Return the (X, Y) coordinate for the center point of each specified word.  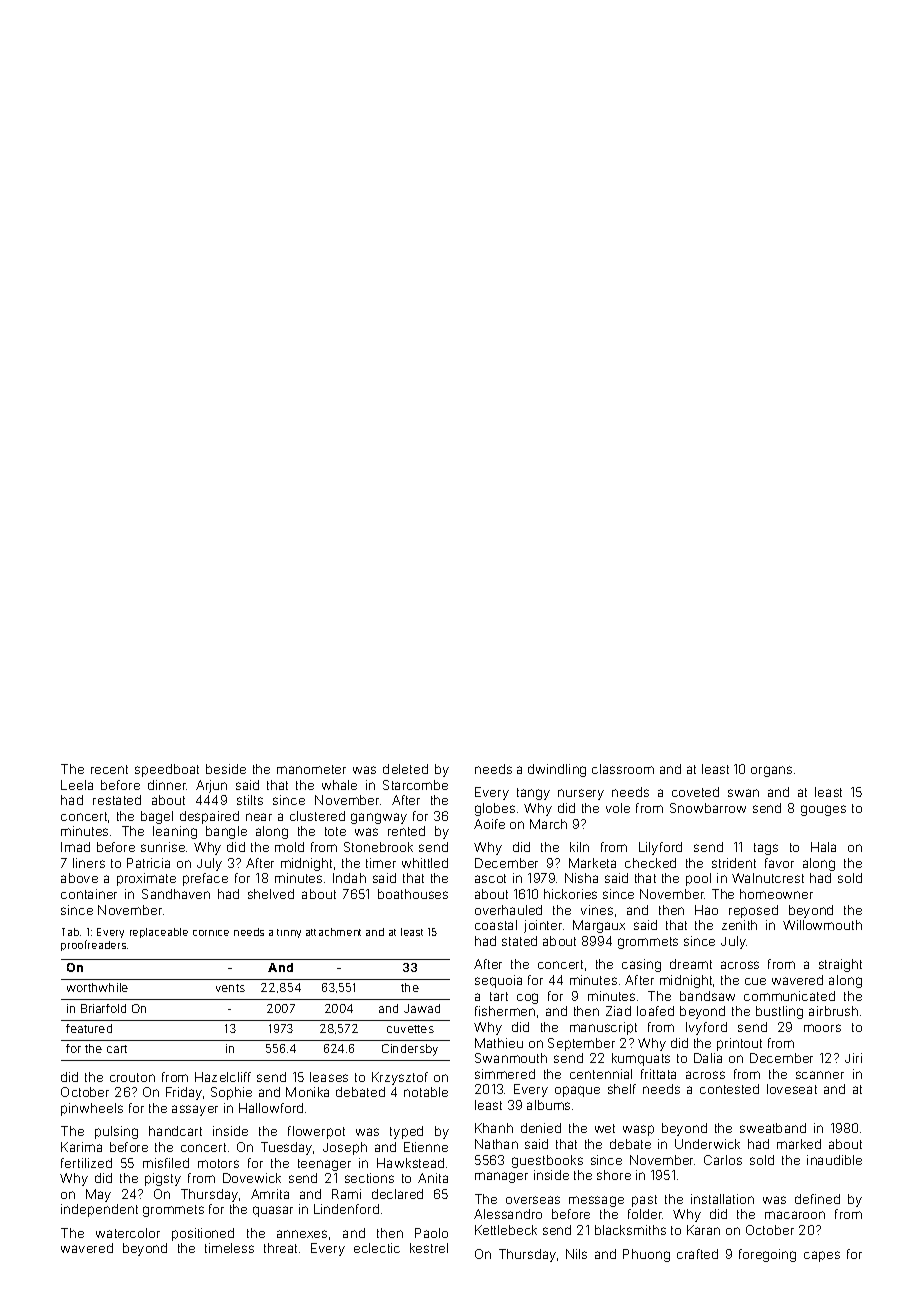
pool (698, 879)
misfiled (166, 1163)
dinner (167, 785)
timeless (229, 1248)
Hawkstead (410, 1163)
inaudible (834, 1160)
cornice (211, 933)
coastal (496, 925)
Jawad (422, 1008)
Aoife (489, 824)
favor (779, 863)
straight (840, 965)
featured (89, 1028)
